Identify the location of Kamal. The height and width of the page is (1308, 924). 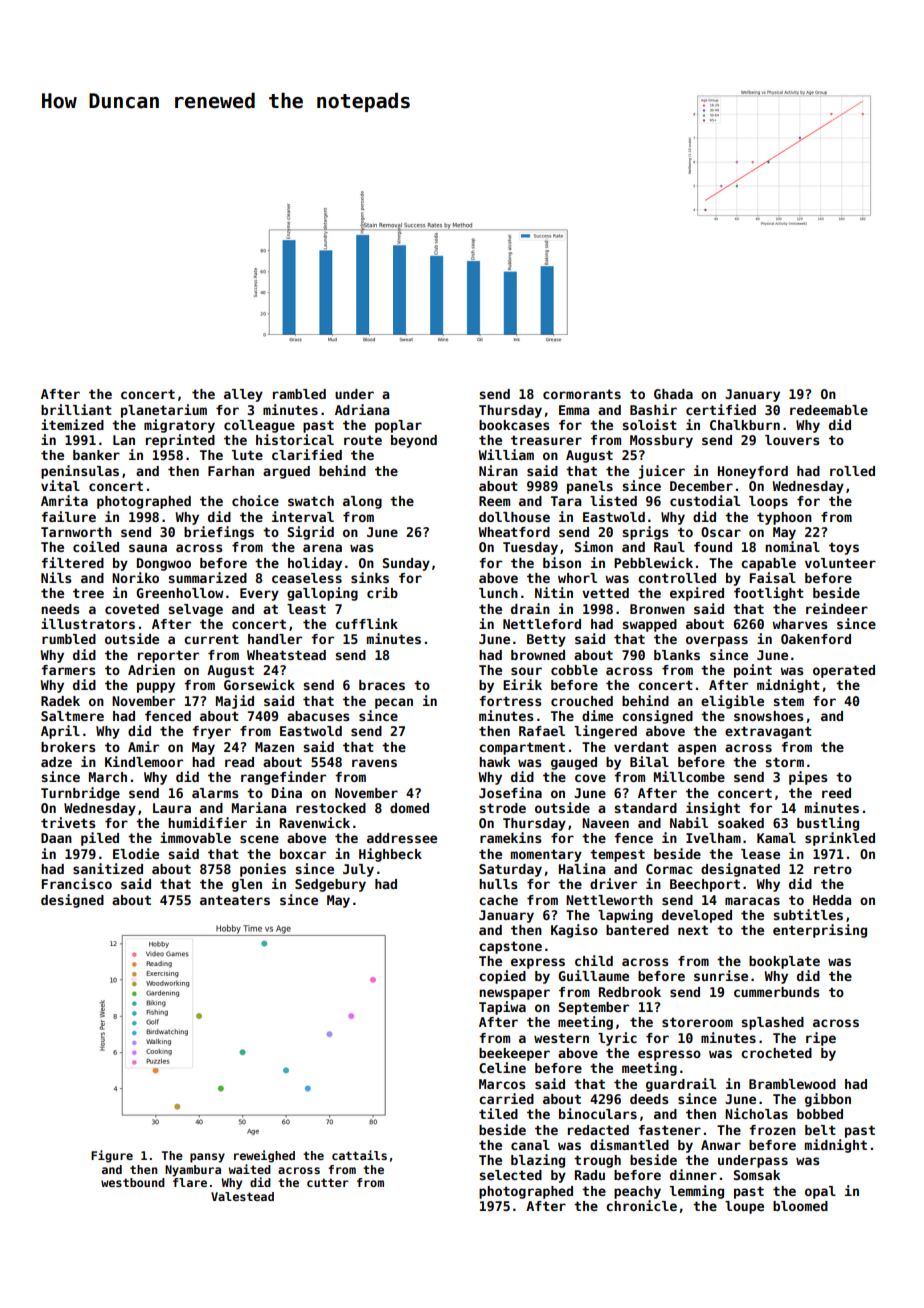
(776, 838).
